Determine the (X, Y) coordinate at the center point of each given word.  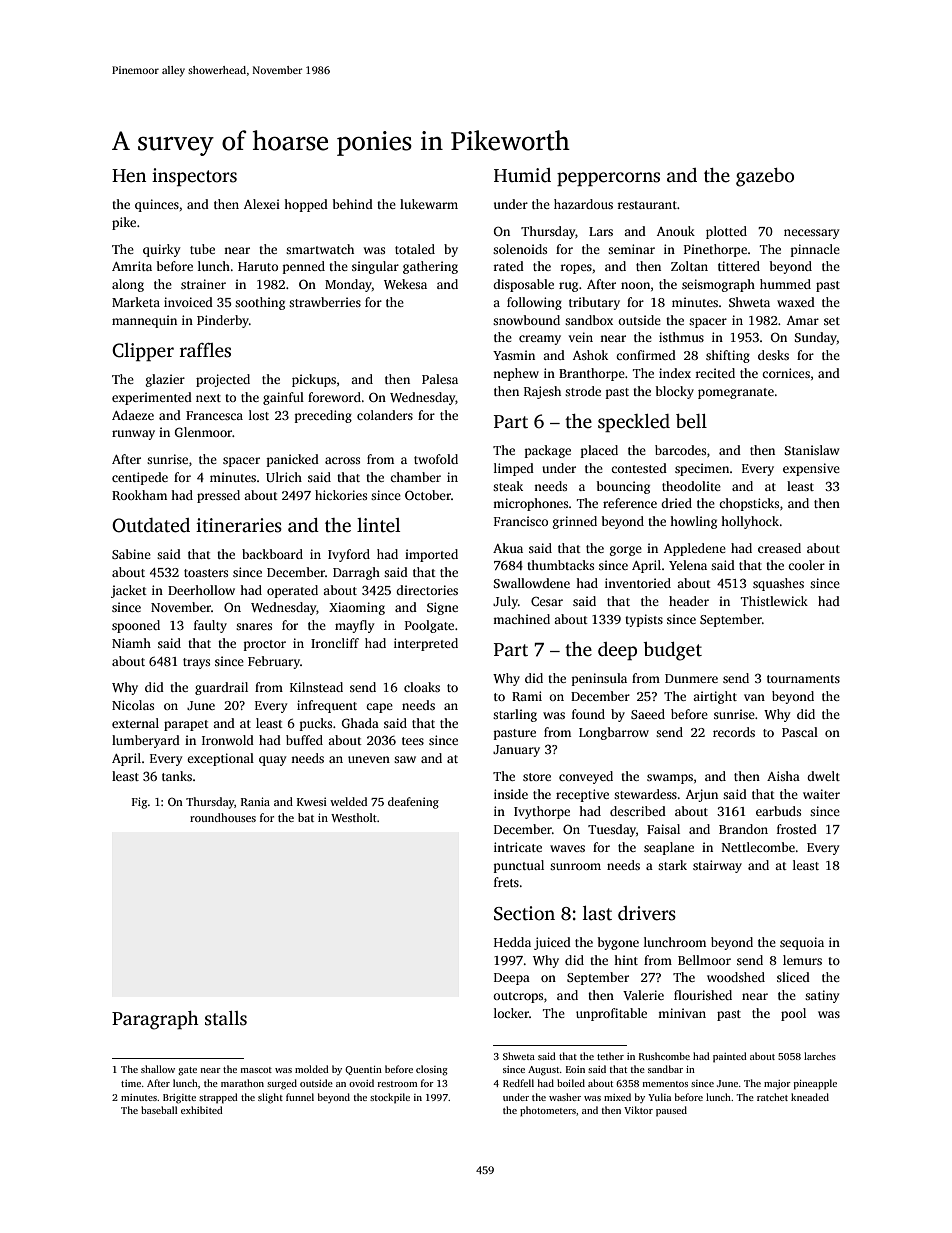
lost (259, 415)
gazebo (765, 177)
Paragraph (155, 1020)
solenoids (520, 249)
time (131, 1083)
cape (379, 708)
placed (599, 451)
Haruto (258, 266)
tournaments (803, 679)
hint (626, 960)
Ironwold (228, 740)
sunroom (575, 866)
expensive (811, 469)
